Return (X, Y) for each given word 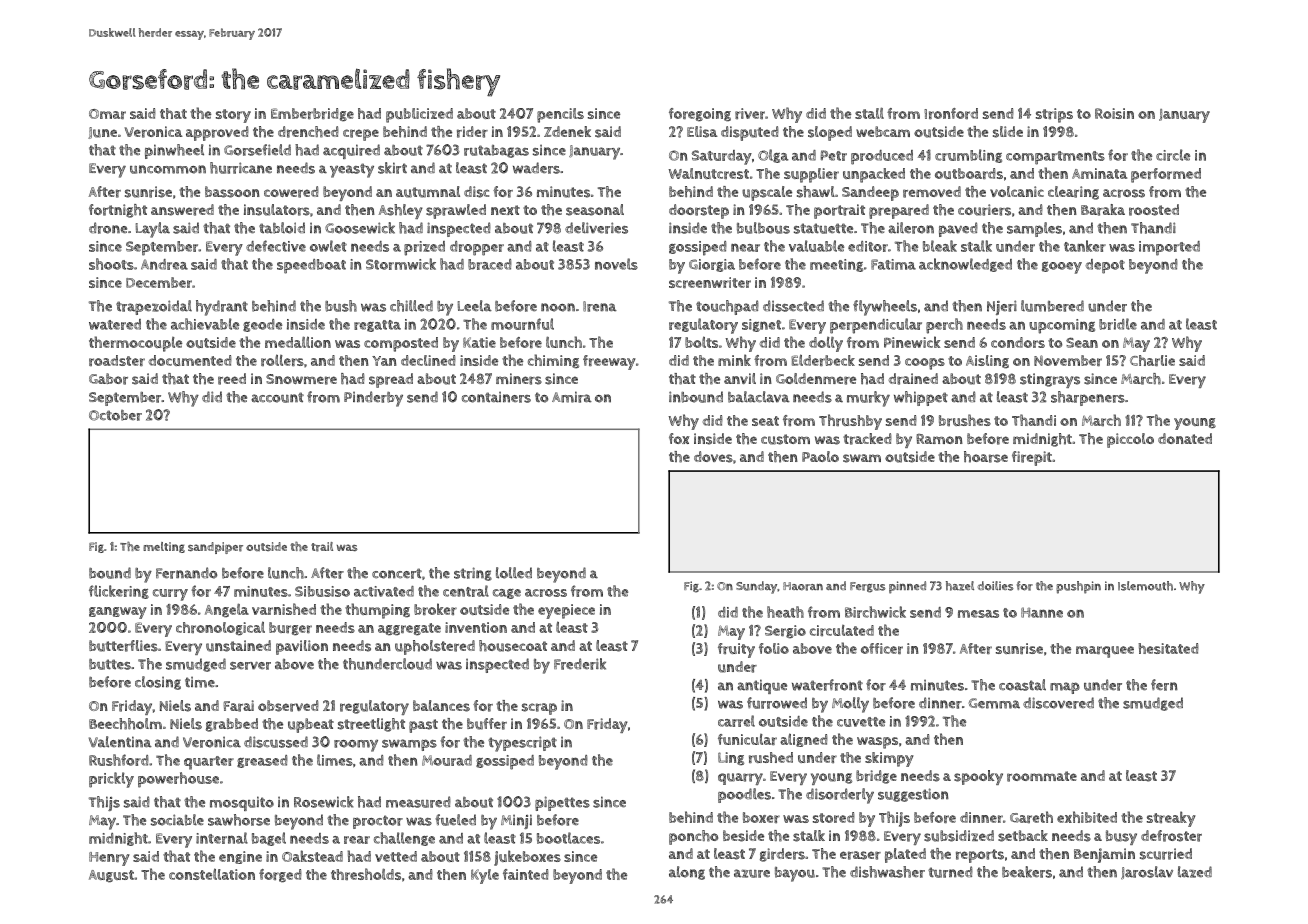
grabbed (232, 725)
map (1065, 688)
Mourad (447, 760)
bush (341, 306)
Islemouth (1145, 586)
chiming (553, 361)
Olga (773, 156)
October (115, 415)
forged (280, 875)
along (687, 873)
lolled (514, 573)
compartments (1055, 158)
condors (1018, 342)
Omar (107, 114)
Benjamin (1104, 855)
